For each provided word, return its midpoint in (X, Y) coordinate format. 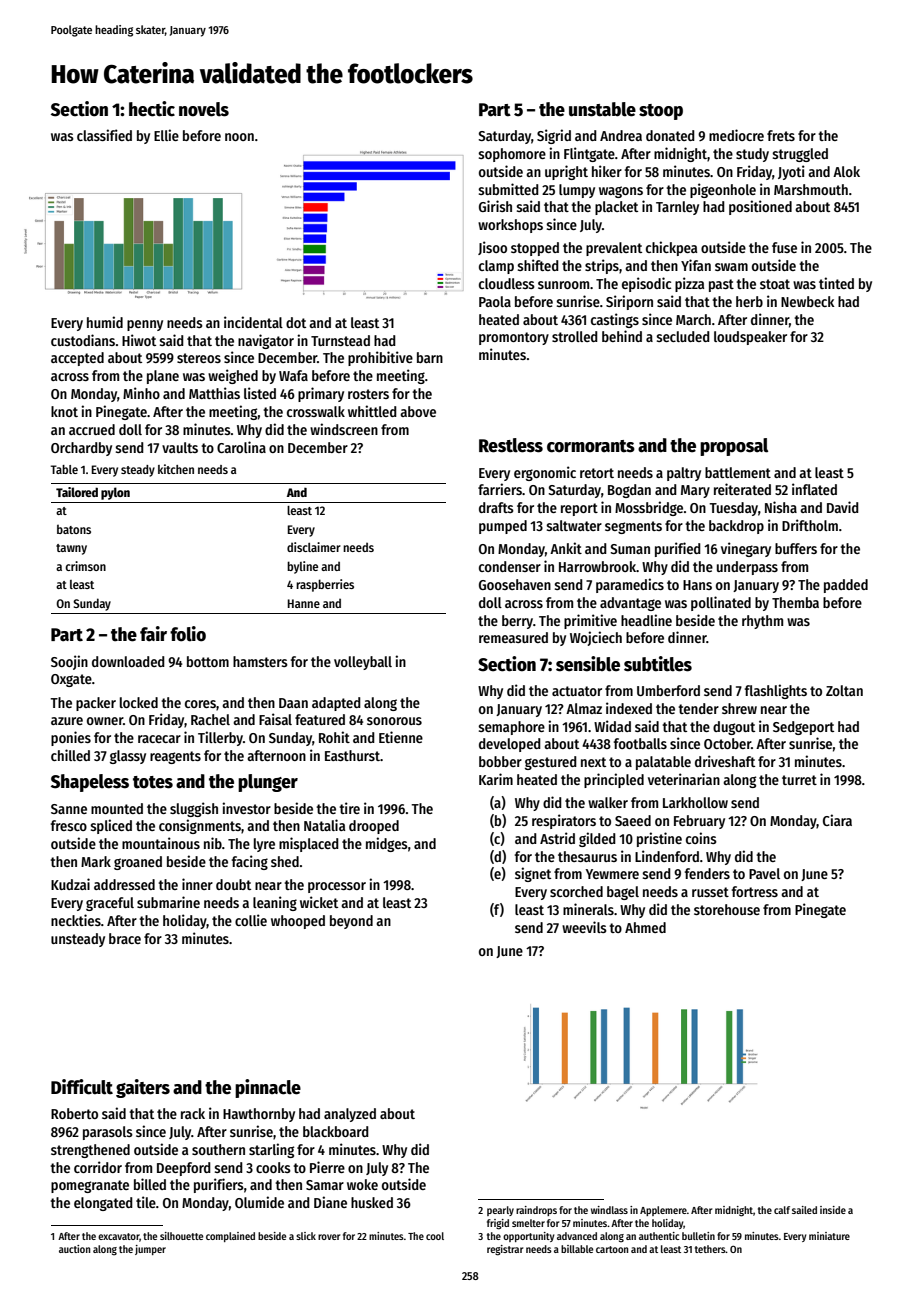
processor (337, 887)
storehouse (727, 909)
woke (362, 1184)
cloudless (507, 283)
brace (125, 938)
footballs (640, 743)
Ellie (166, 135)
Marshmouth (811, 189)
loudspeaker (750, 338)
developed (510, 745)
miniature (829, 1236)
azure (67, 721)
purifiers (219, 1185)
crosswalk (316, 411)
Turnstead (340, 340)
